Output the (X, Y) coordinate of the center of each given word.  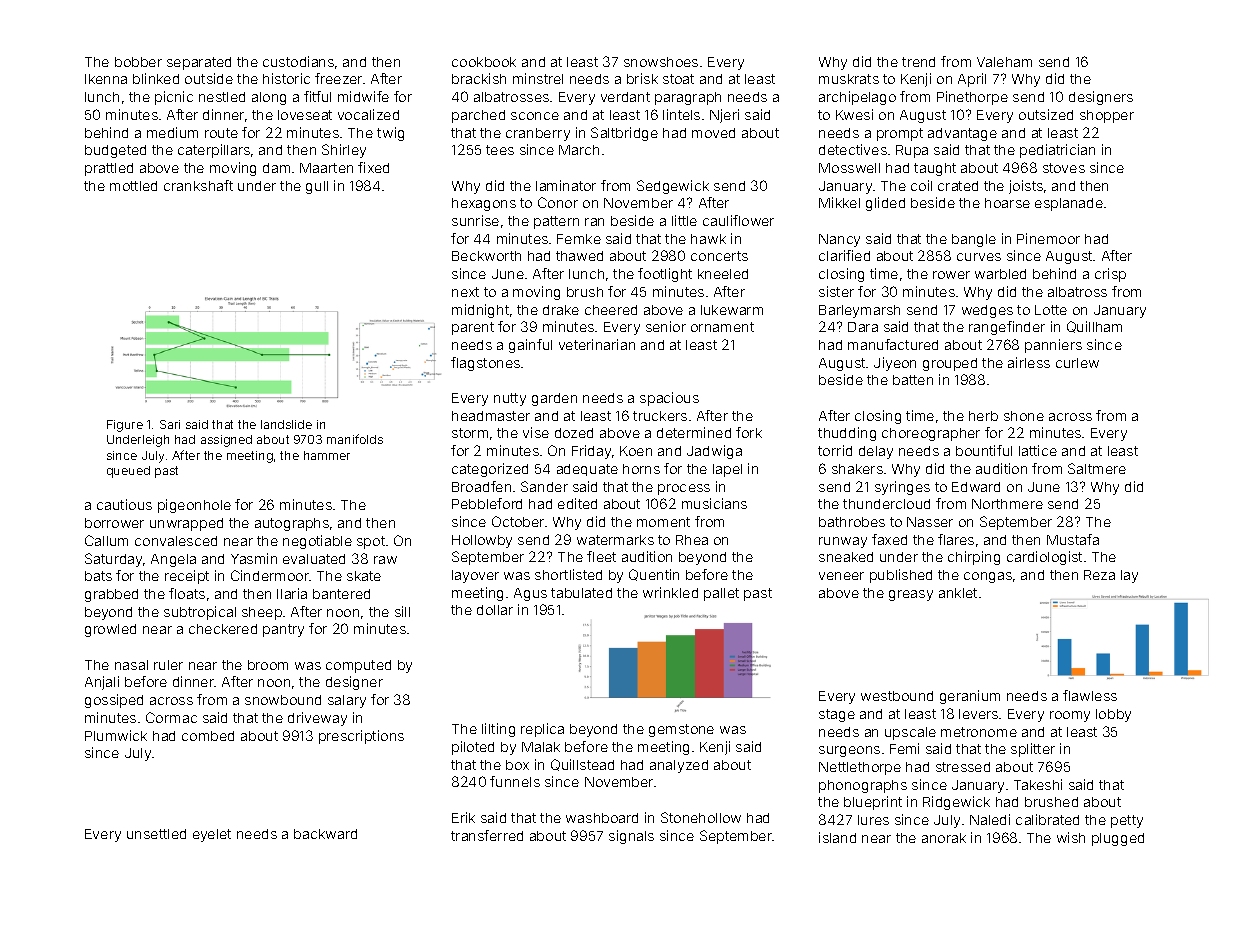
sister (836, 291)
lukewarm (732, 310)
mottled (133, 186)
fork (749, 432)
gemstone (681, 730)
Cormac (171, 717)
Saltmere (1097, 468)
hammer (327, 455)
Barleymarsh (859, 311)
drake (561, 310)
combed (208, 736)
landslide (286, 424)
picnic (174, 98)
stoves (1064, 168)
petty (1127, 821)
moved (713, 133)
